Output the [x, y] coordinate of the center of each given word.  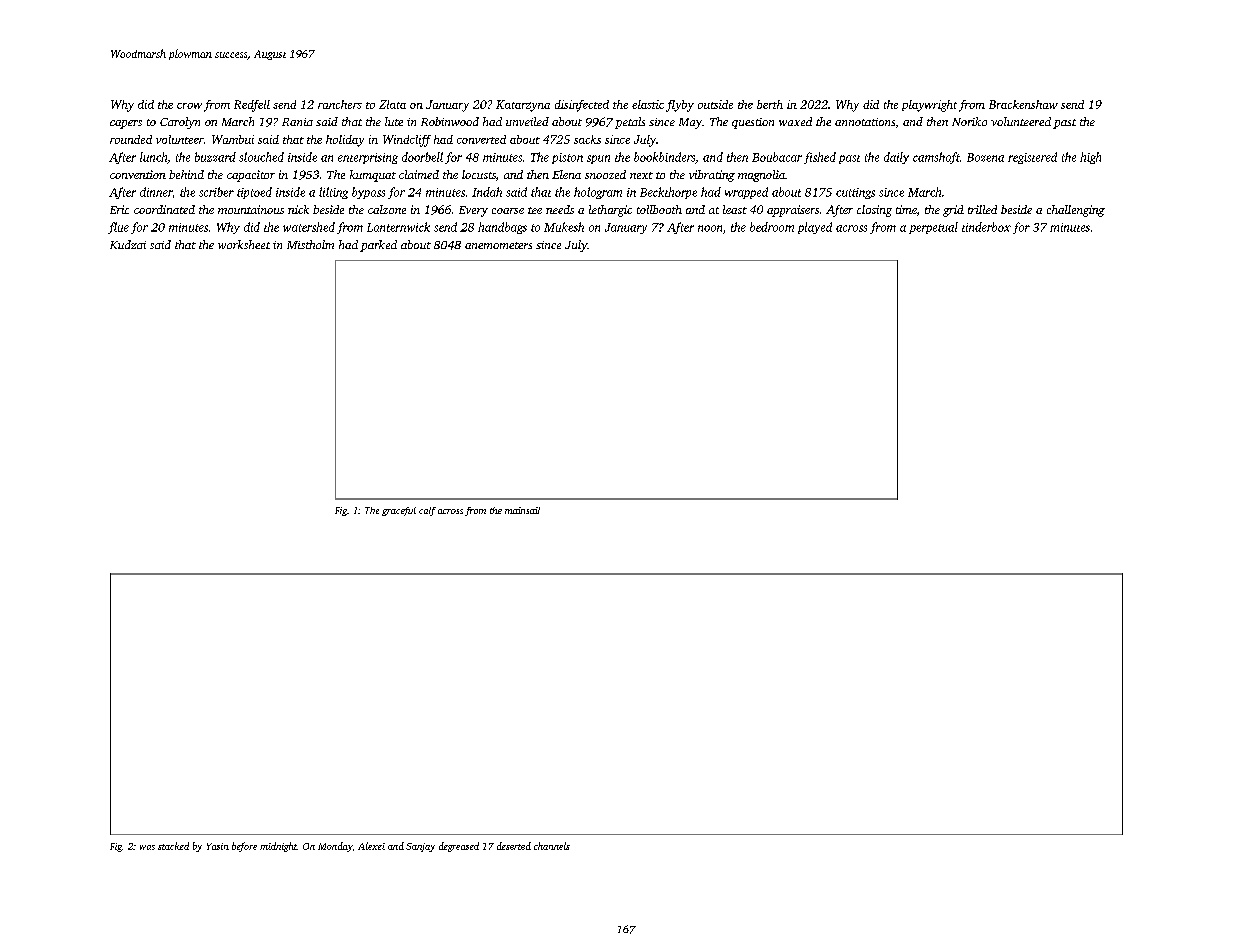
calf [427, 511]
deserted [514, 846]
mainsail [522, 510]
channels [552, 846]
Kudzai [128, 244]
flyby [680, 106]
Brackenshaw [1023, 104]
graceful [399, 511]
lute [394, 121]
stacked [173, 846]
